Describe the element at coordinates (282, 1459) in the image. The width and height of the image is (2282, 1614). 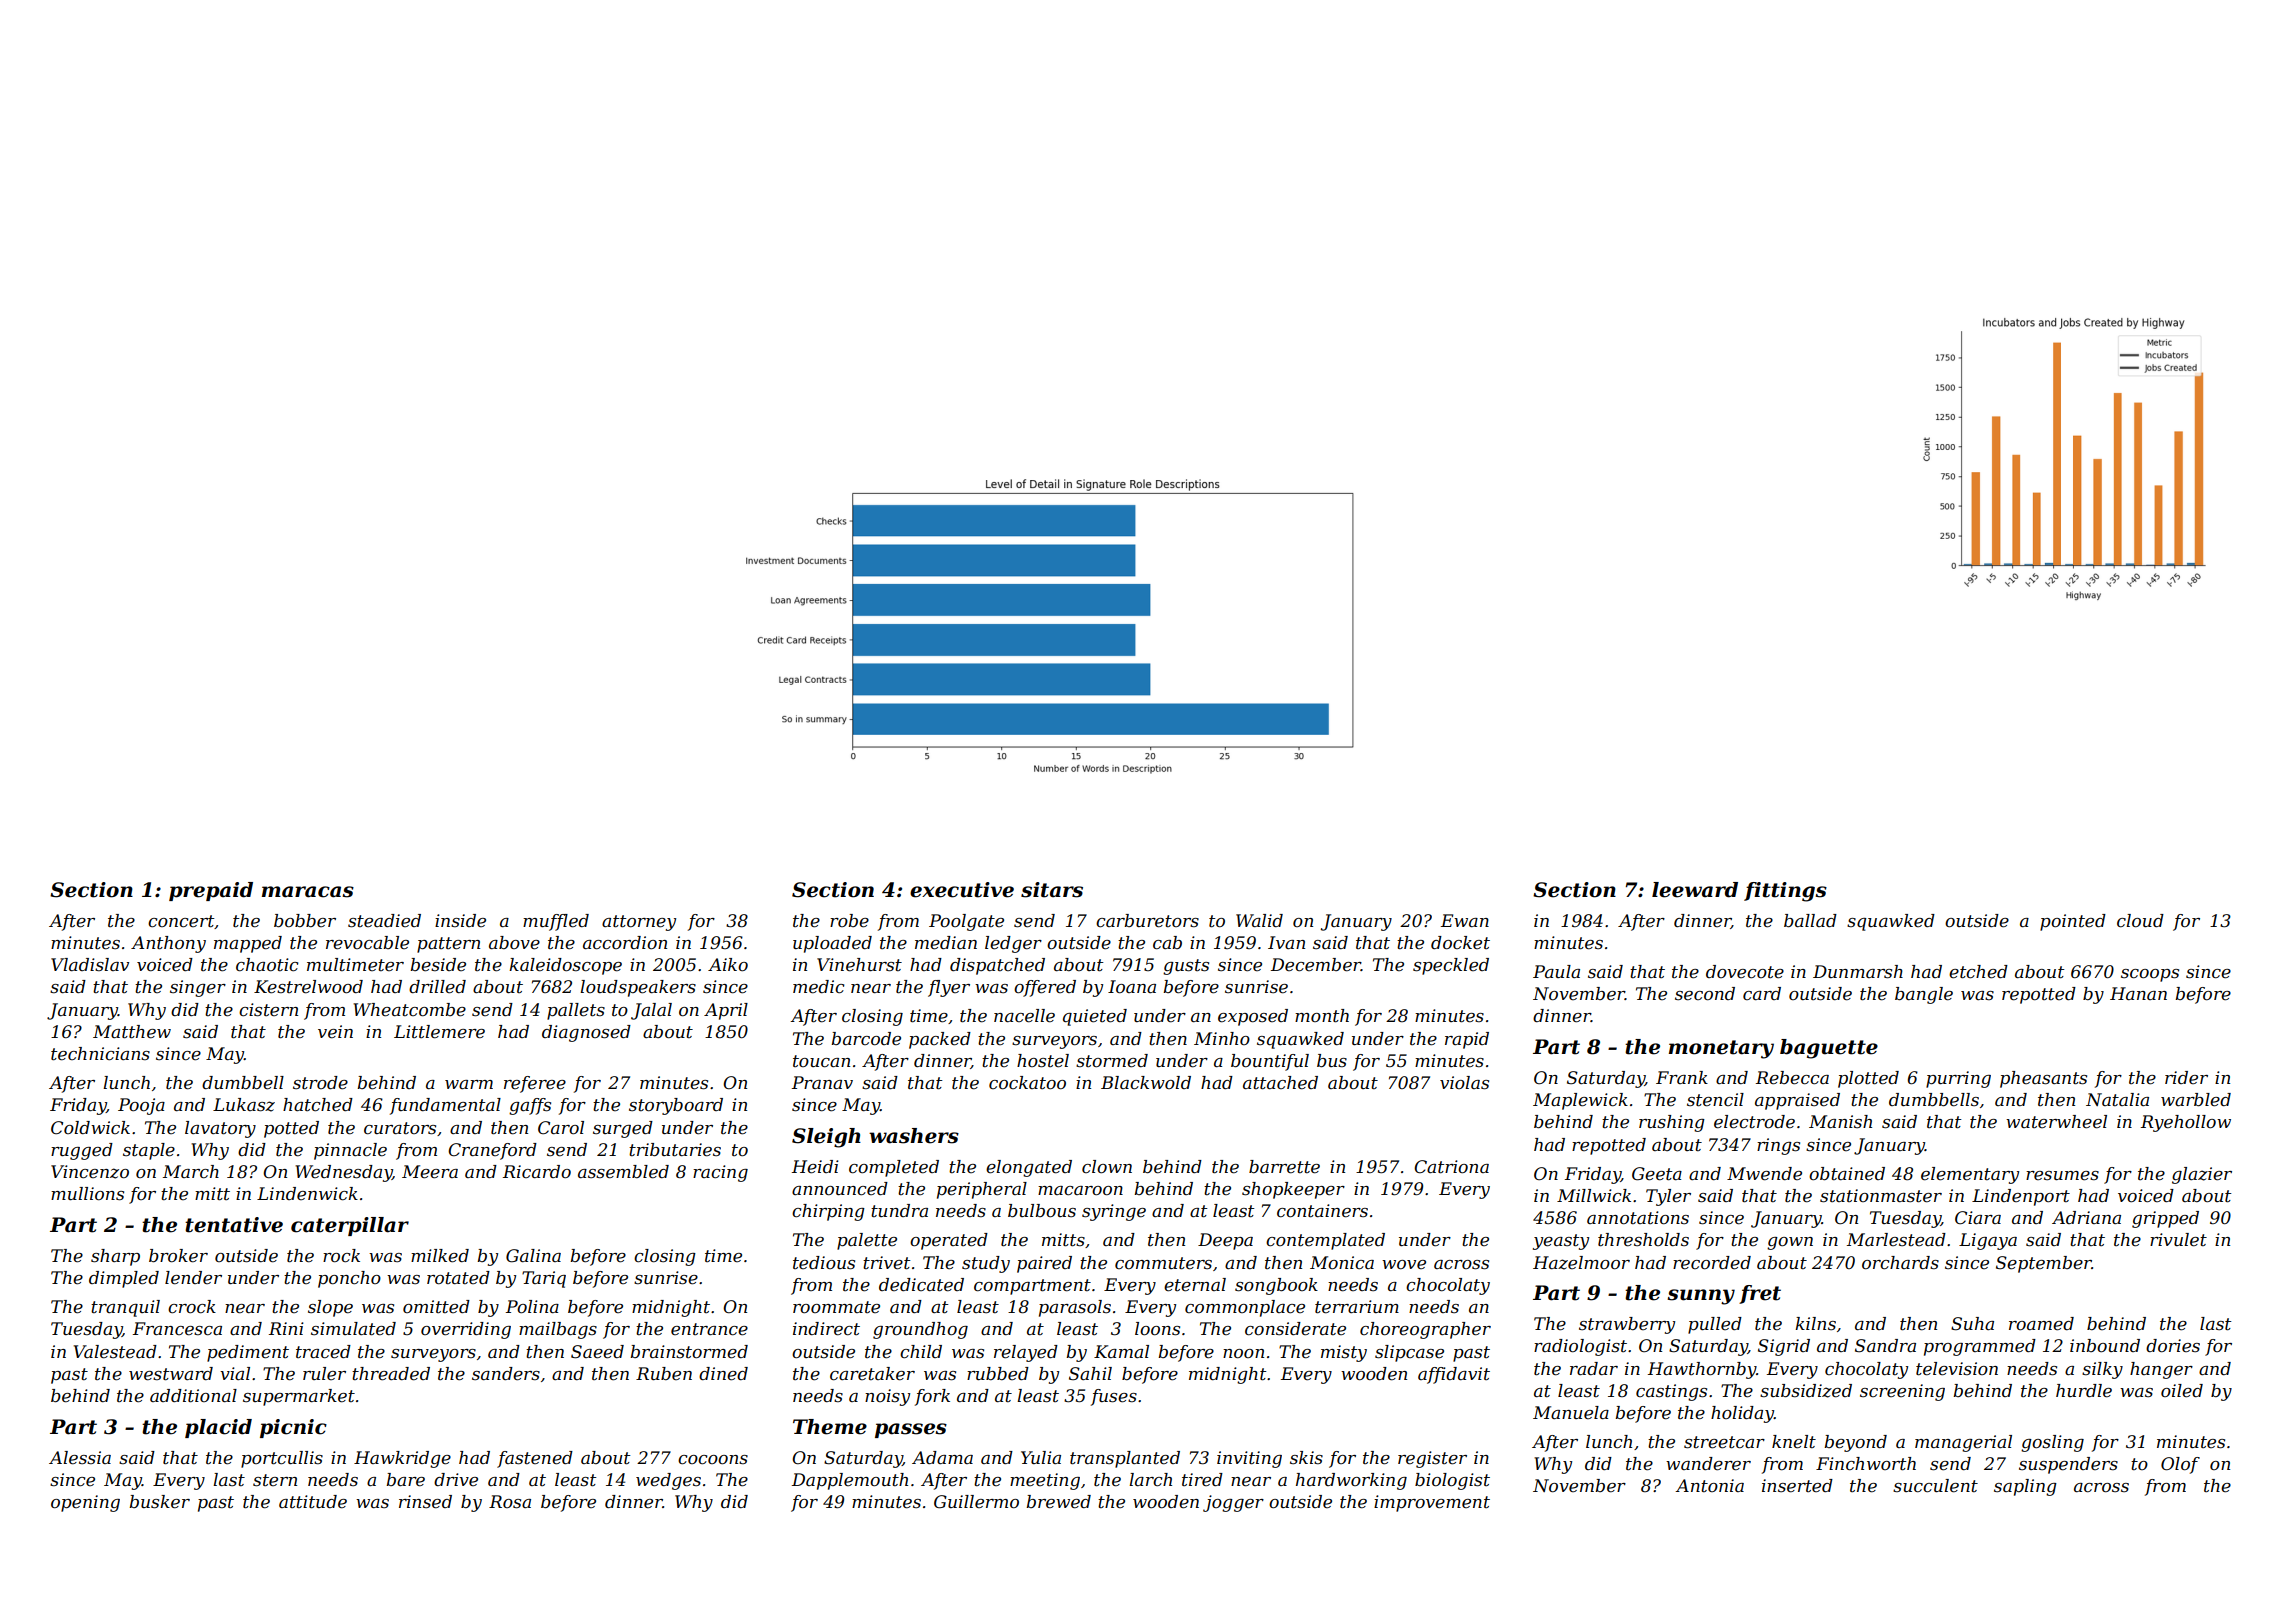
I see `portcullis` at that location.
